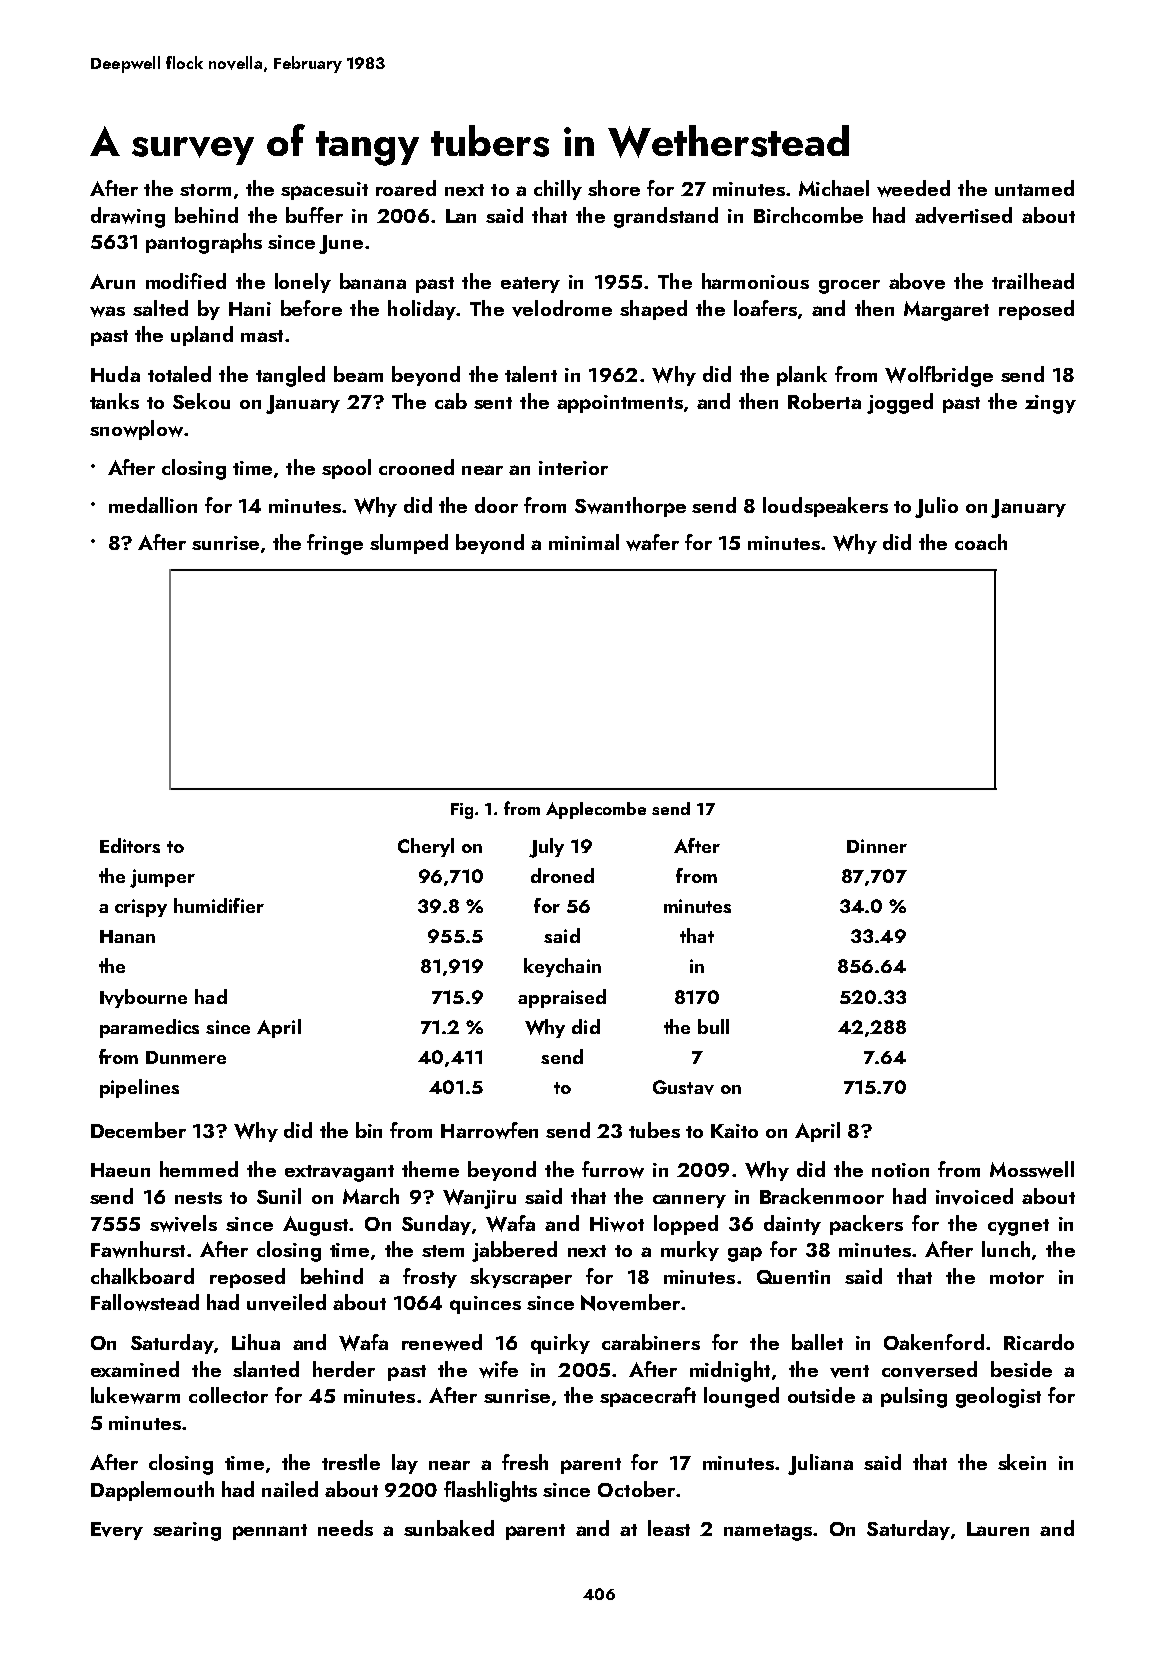 The image size is (1165, 1654). I want to click on droned, so click(562, 875).
